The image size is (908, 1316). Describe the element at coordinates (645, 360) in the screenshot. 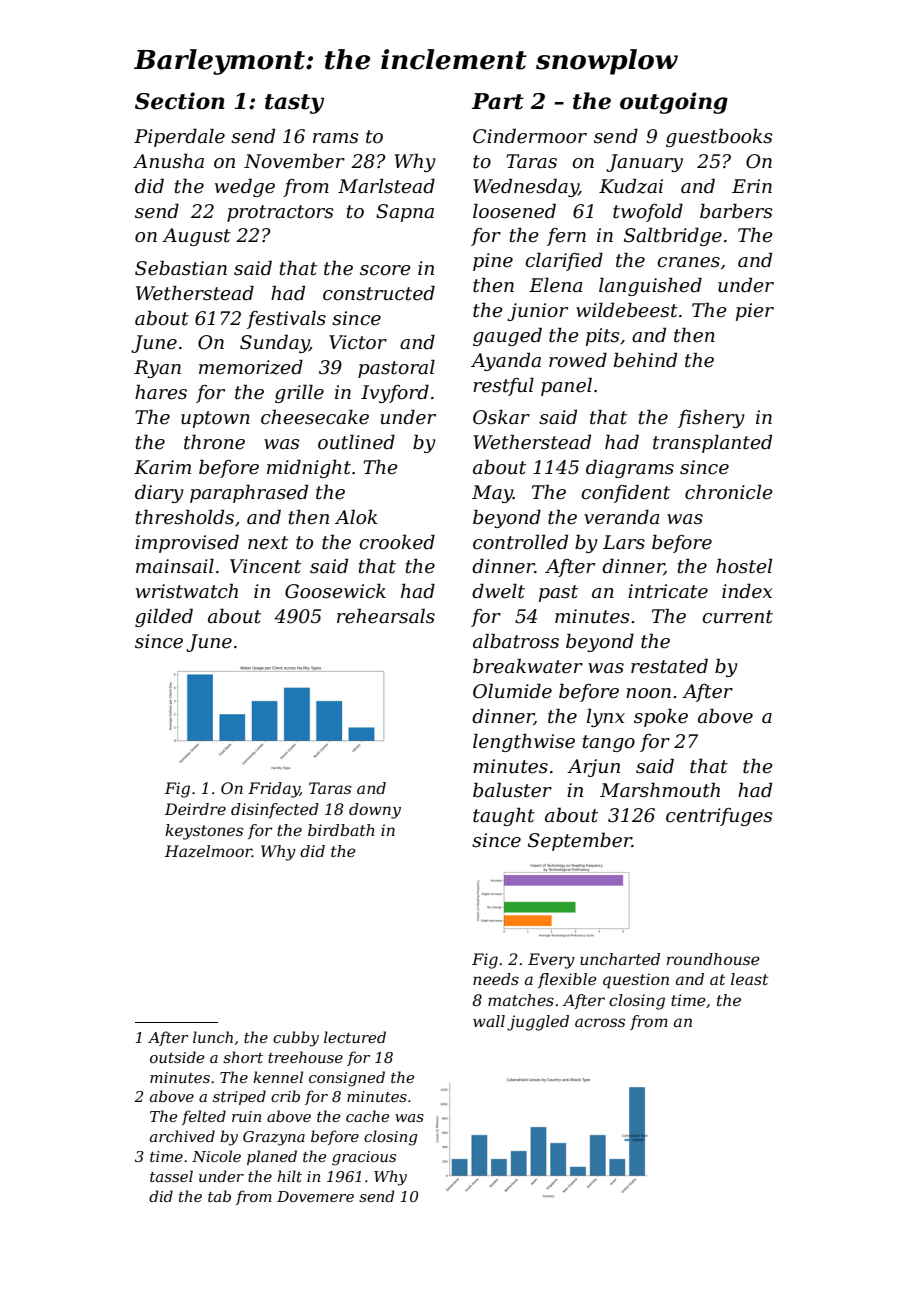

I see `behind` at that location.
